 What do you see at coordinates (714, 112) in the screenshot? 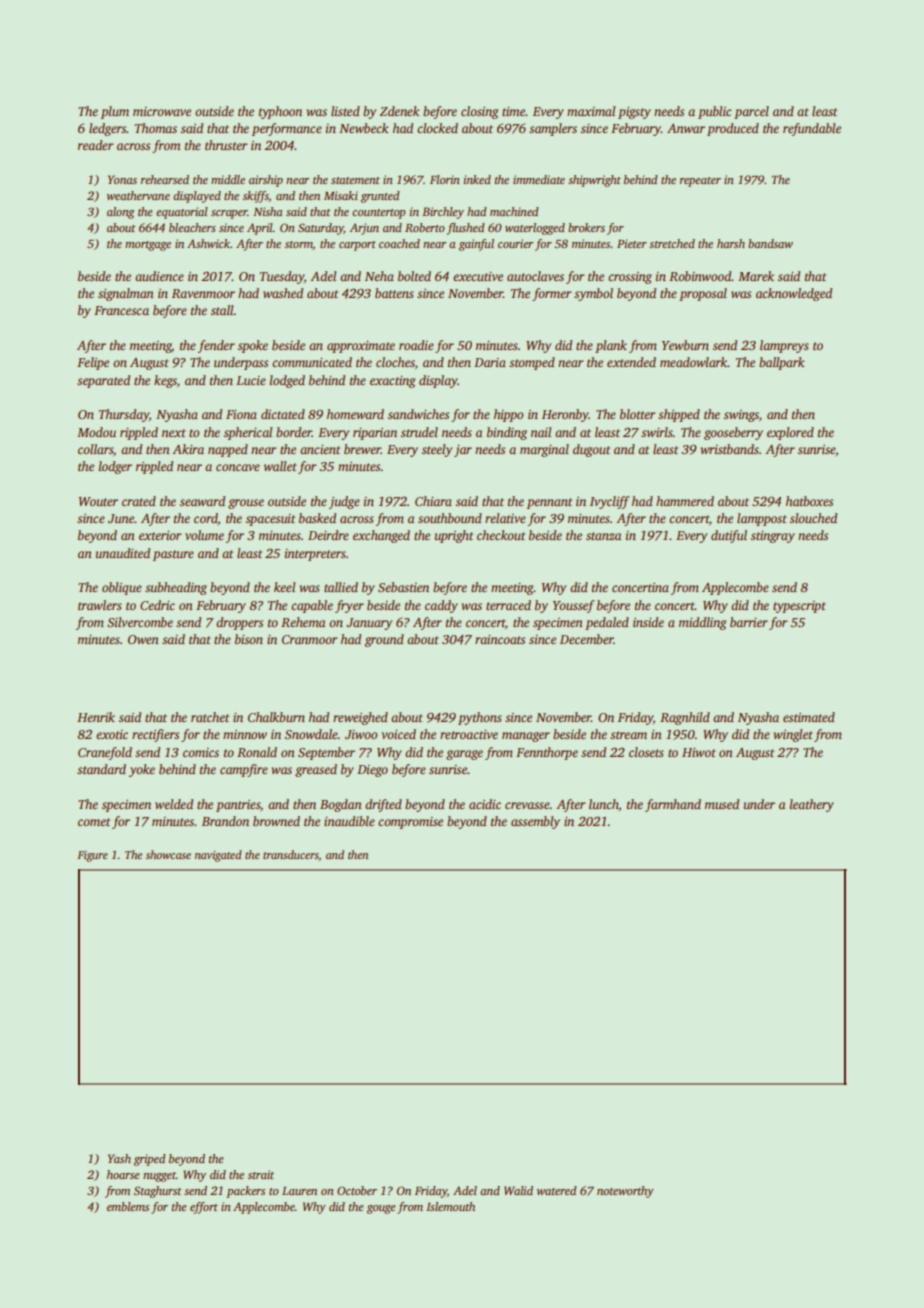
I see `public` at bounding box center [714, 112].
